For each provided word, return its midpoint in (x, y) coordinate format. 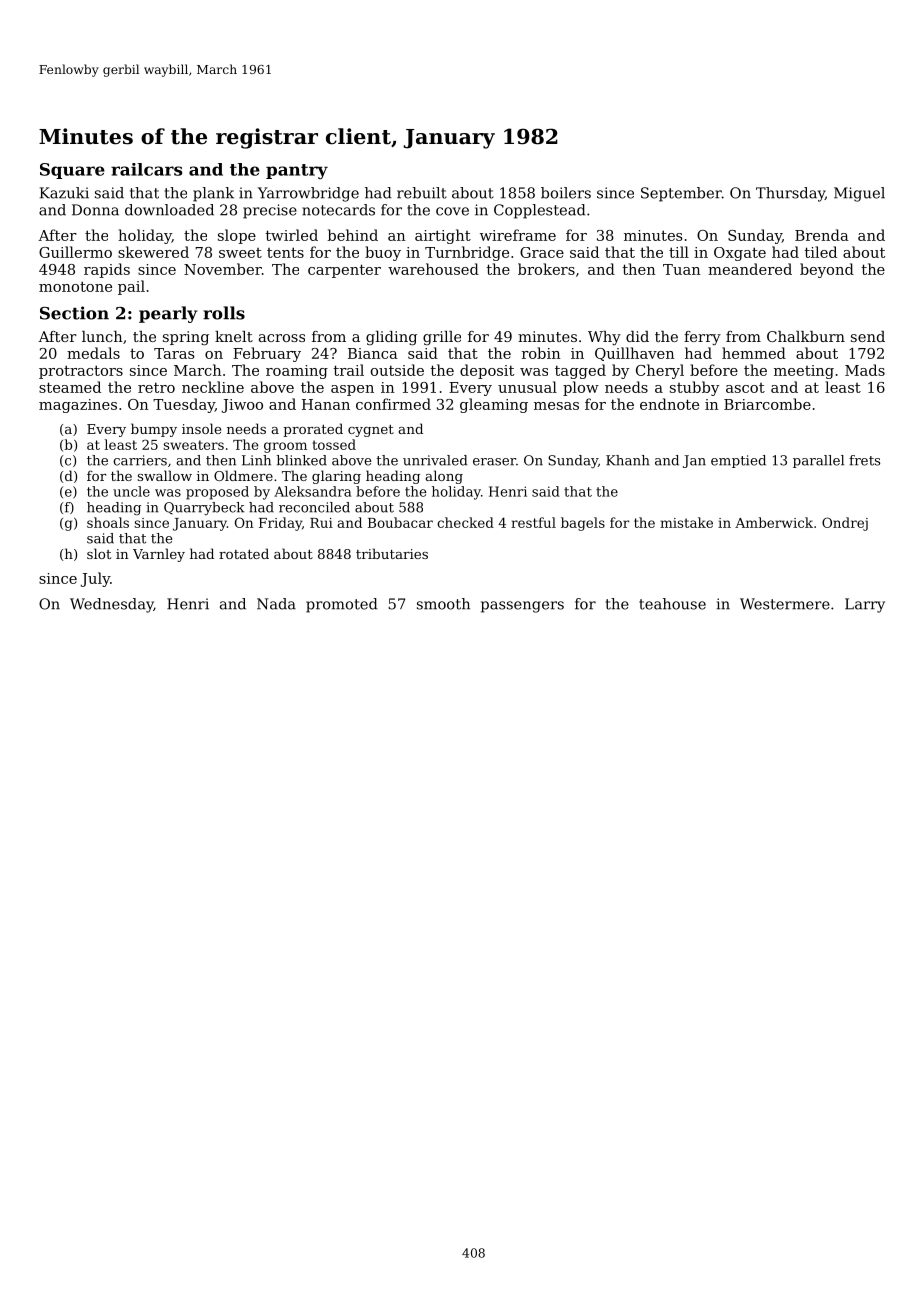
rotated (244, 553)
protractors (81, 372)
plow (581, 388)
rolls (224, 313)
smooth (443, 604)
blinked (302, 460)
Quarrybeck (204, 508)
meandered (750, 269)
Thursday (790, 194)
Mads (865, 370)
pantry (297, 171)
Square (72, 171)
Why (604, 338)
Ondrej (845, 524)
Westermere (785, 604)
